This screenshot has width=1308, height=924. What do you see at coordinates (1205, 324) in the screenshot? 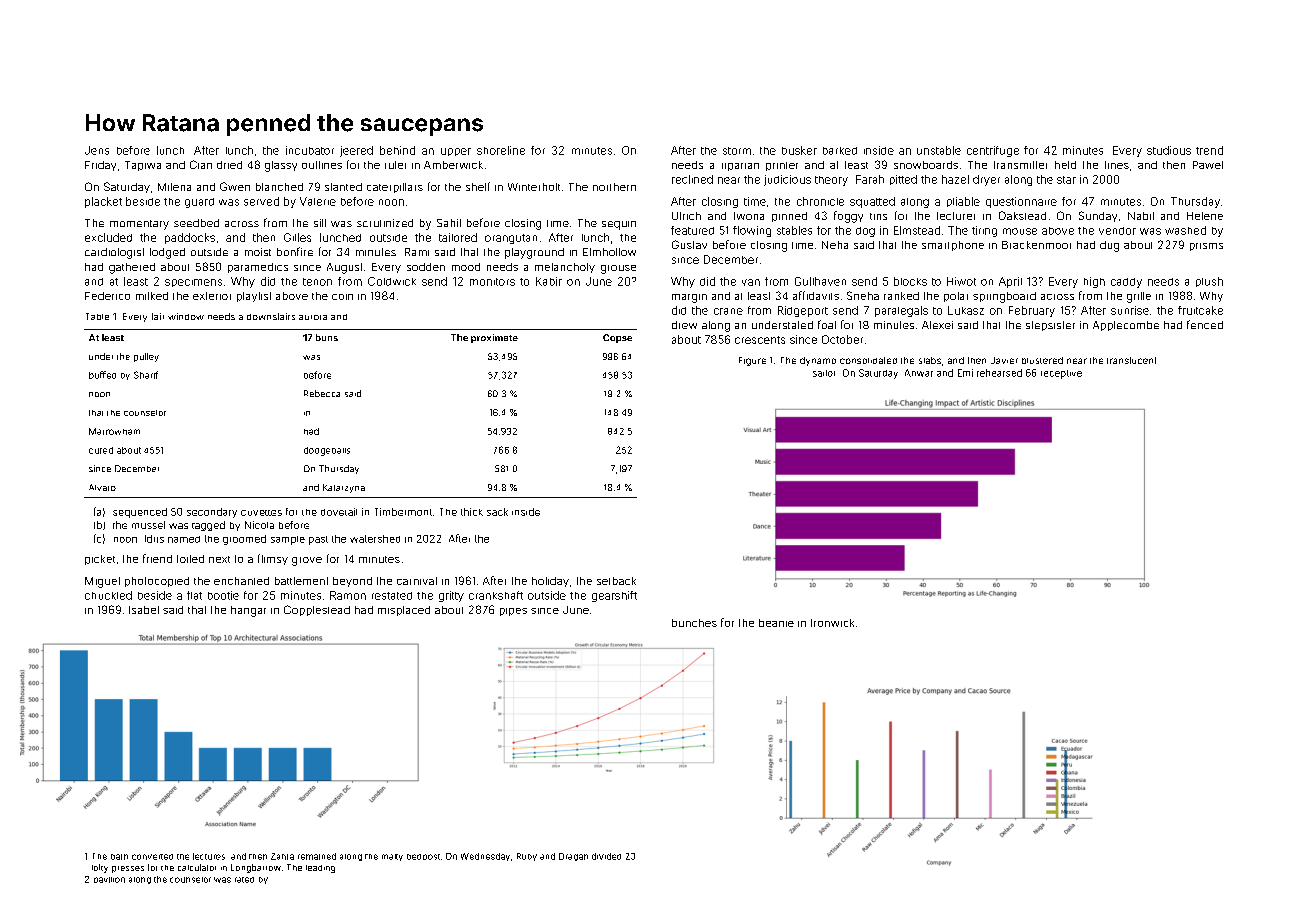
I see `fenced` at bounding box center [1205, 324].
